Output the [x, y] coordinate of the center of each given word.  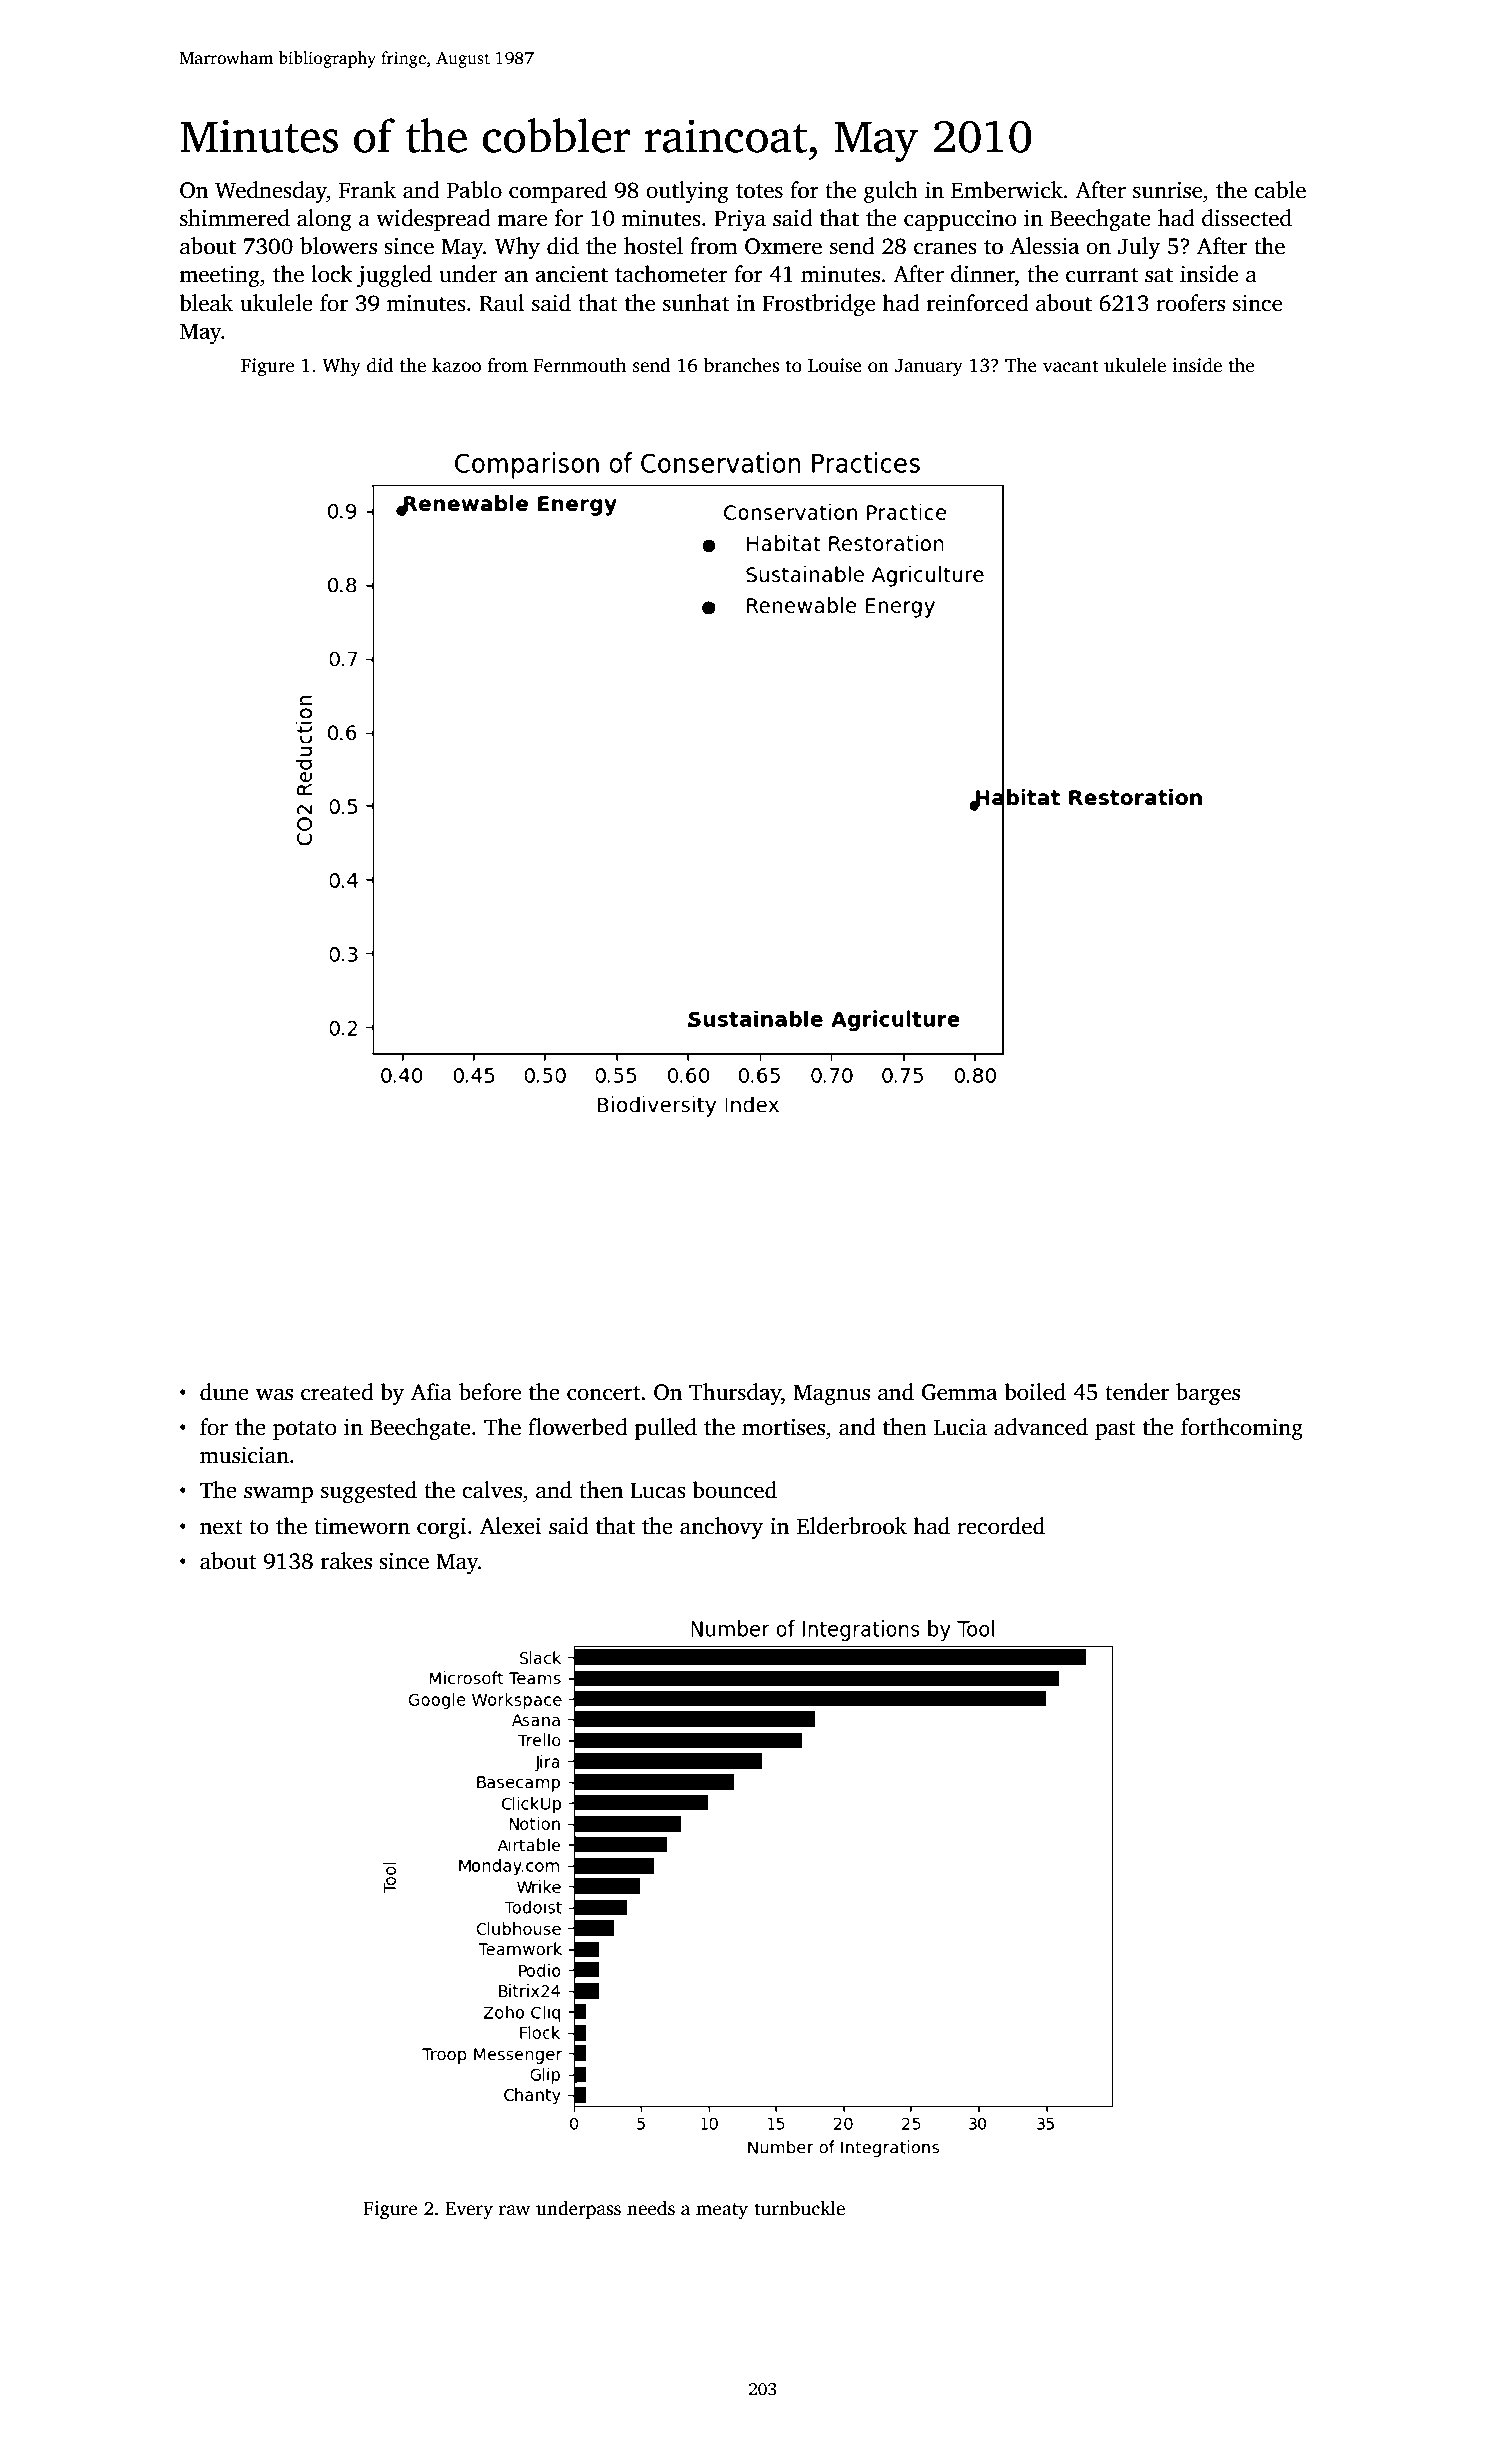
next [221, 1527]
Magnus [831, 1395]
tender [1137, 1392]
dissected [1247, 218]
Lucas [658, 1491]
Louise [835, 365]
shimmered [235, 218]
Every [469, 2211]
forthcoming [1242, 1429]
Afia [431, 1392]
